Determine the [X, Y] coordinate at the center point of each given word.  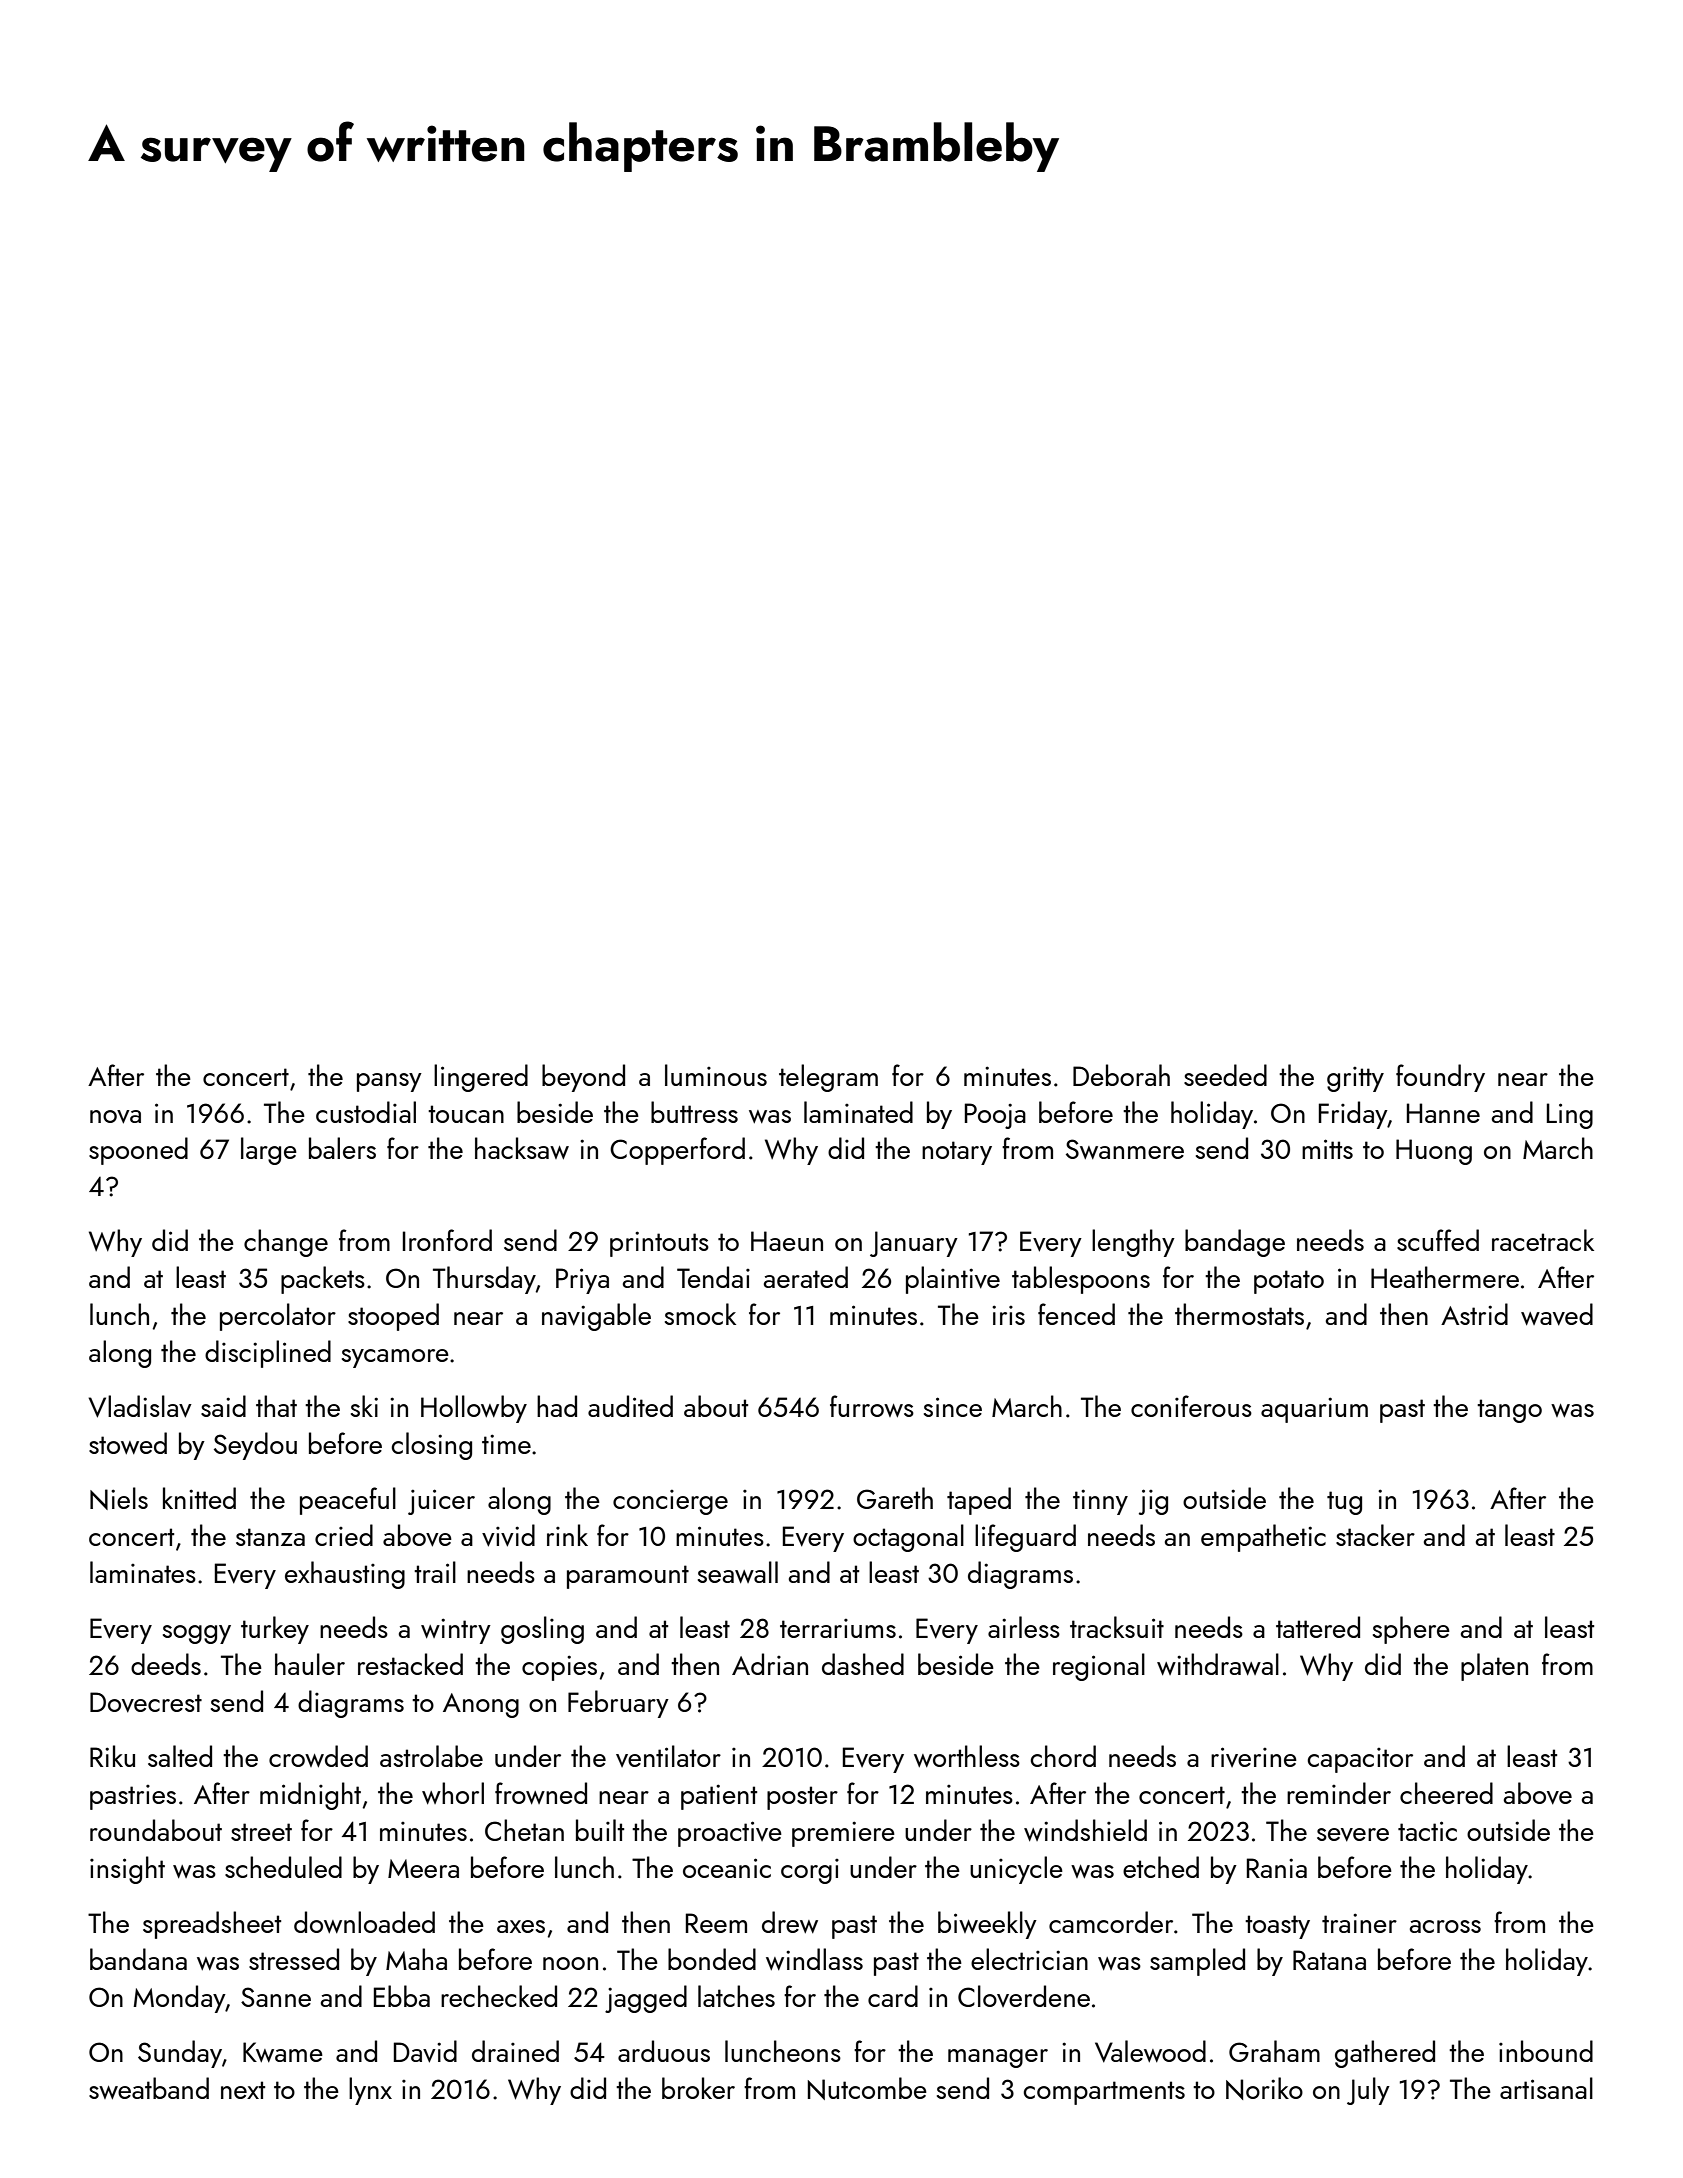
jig [1153, 1502]
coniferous [1191, 1406]
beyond [583, 1078]
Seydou [255, 1446]
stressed [294, 1959]
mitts [1327, 1149]
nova [115, 1117]
